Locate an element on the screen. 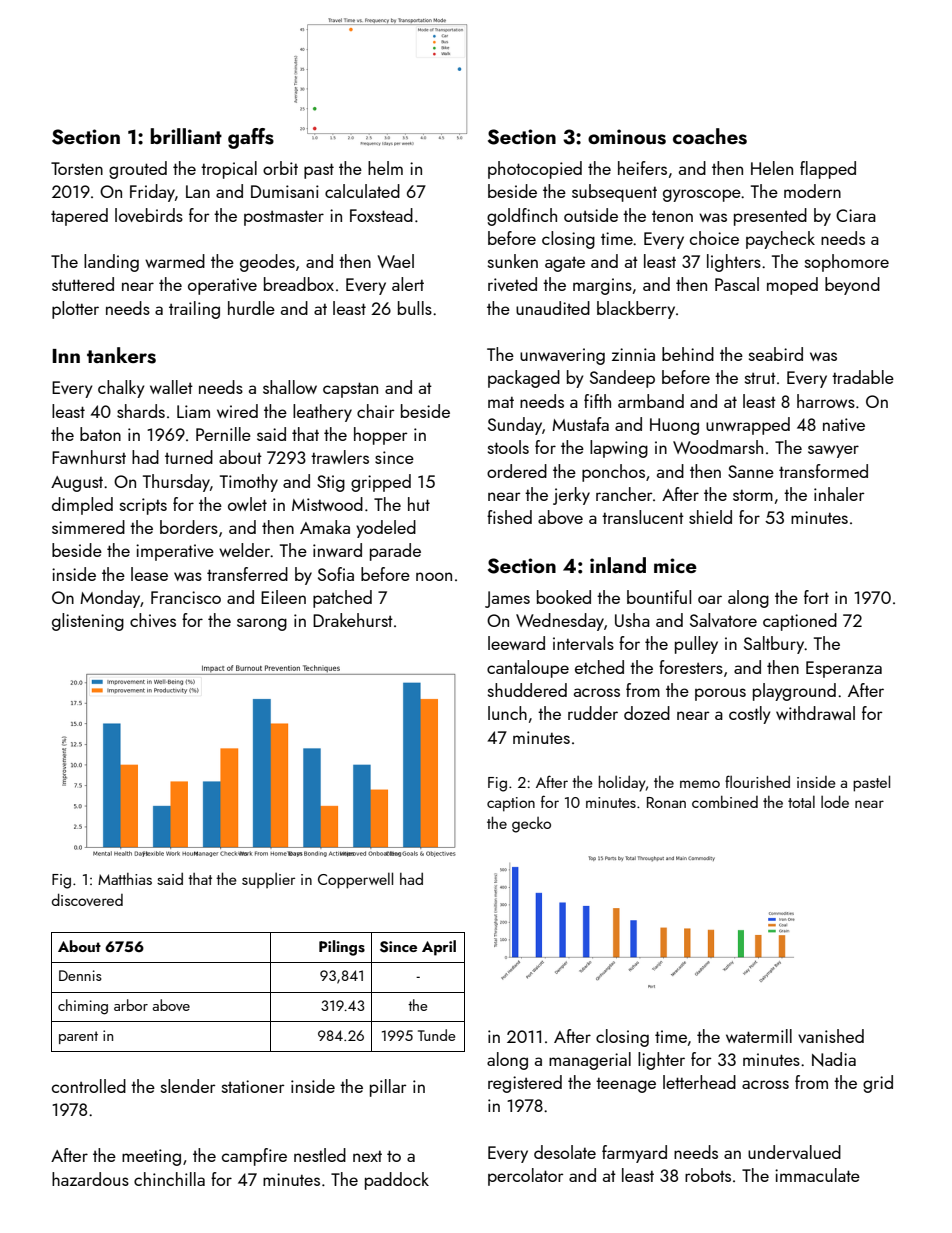 The image size is (952, 1233). supplier is located at coordinates (268, 880).
